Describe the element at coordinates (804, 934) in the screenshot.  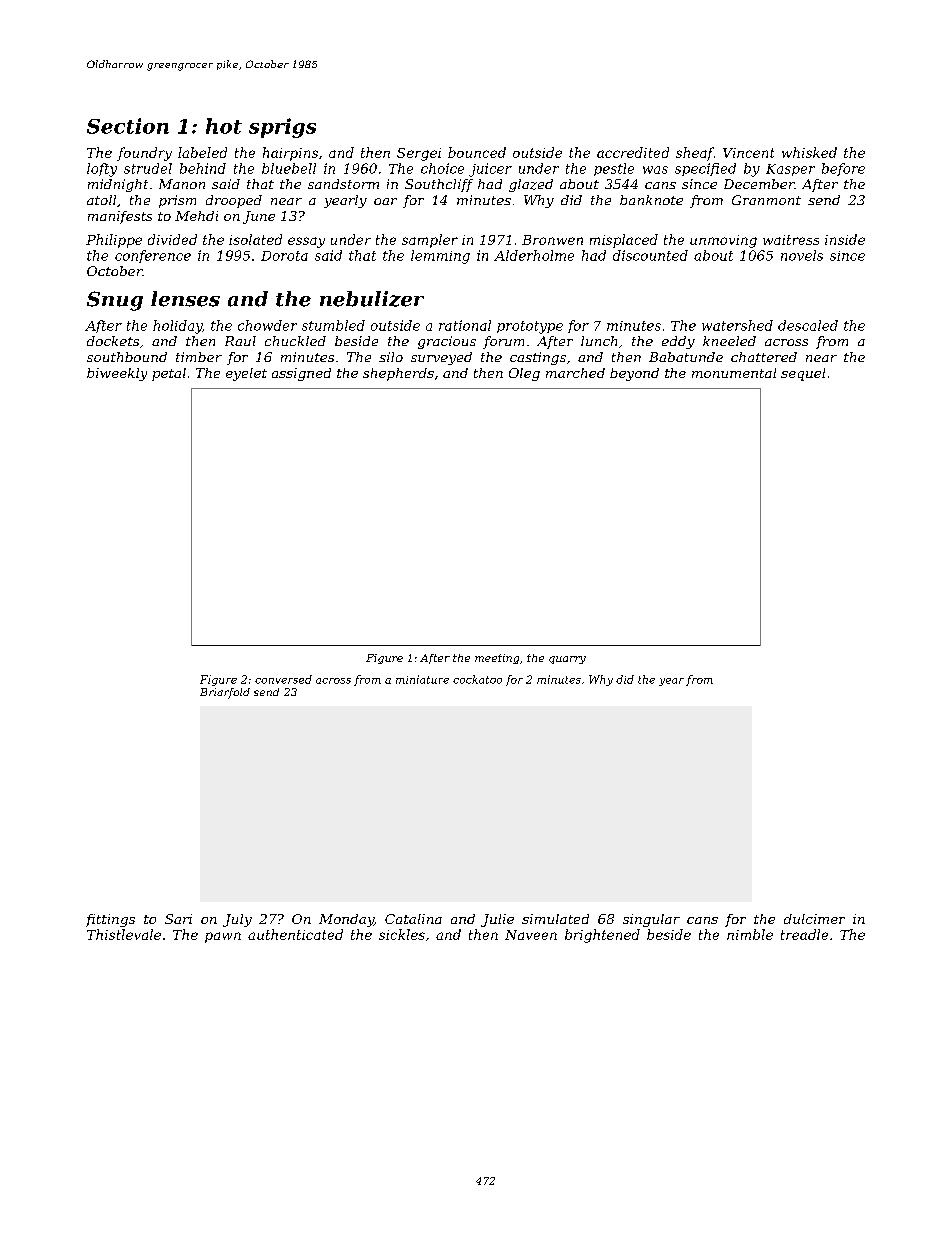
I see `treadle` at that location.
